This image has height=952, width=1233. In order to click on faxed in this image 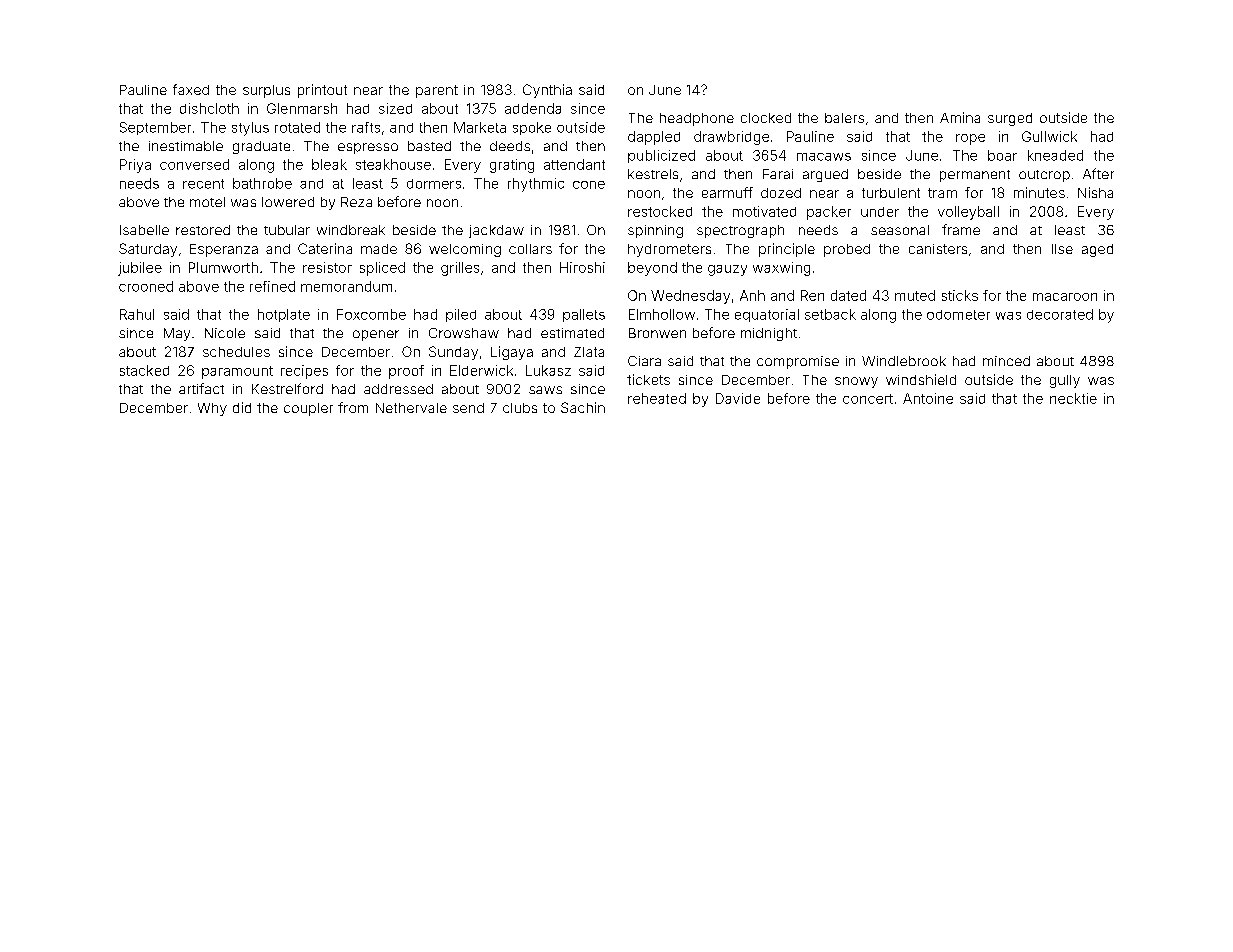, I will do `click(191, 89)`.
